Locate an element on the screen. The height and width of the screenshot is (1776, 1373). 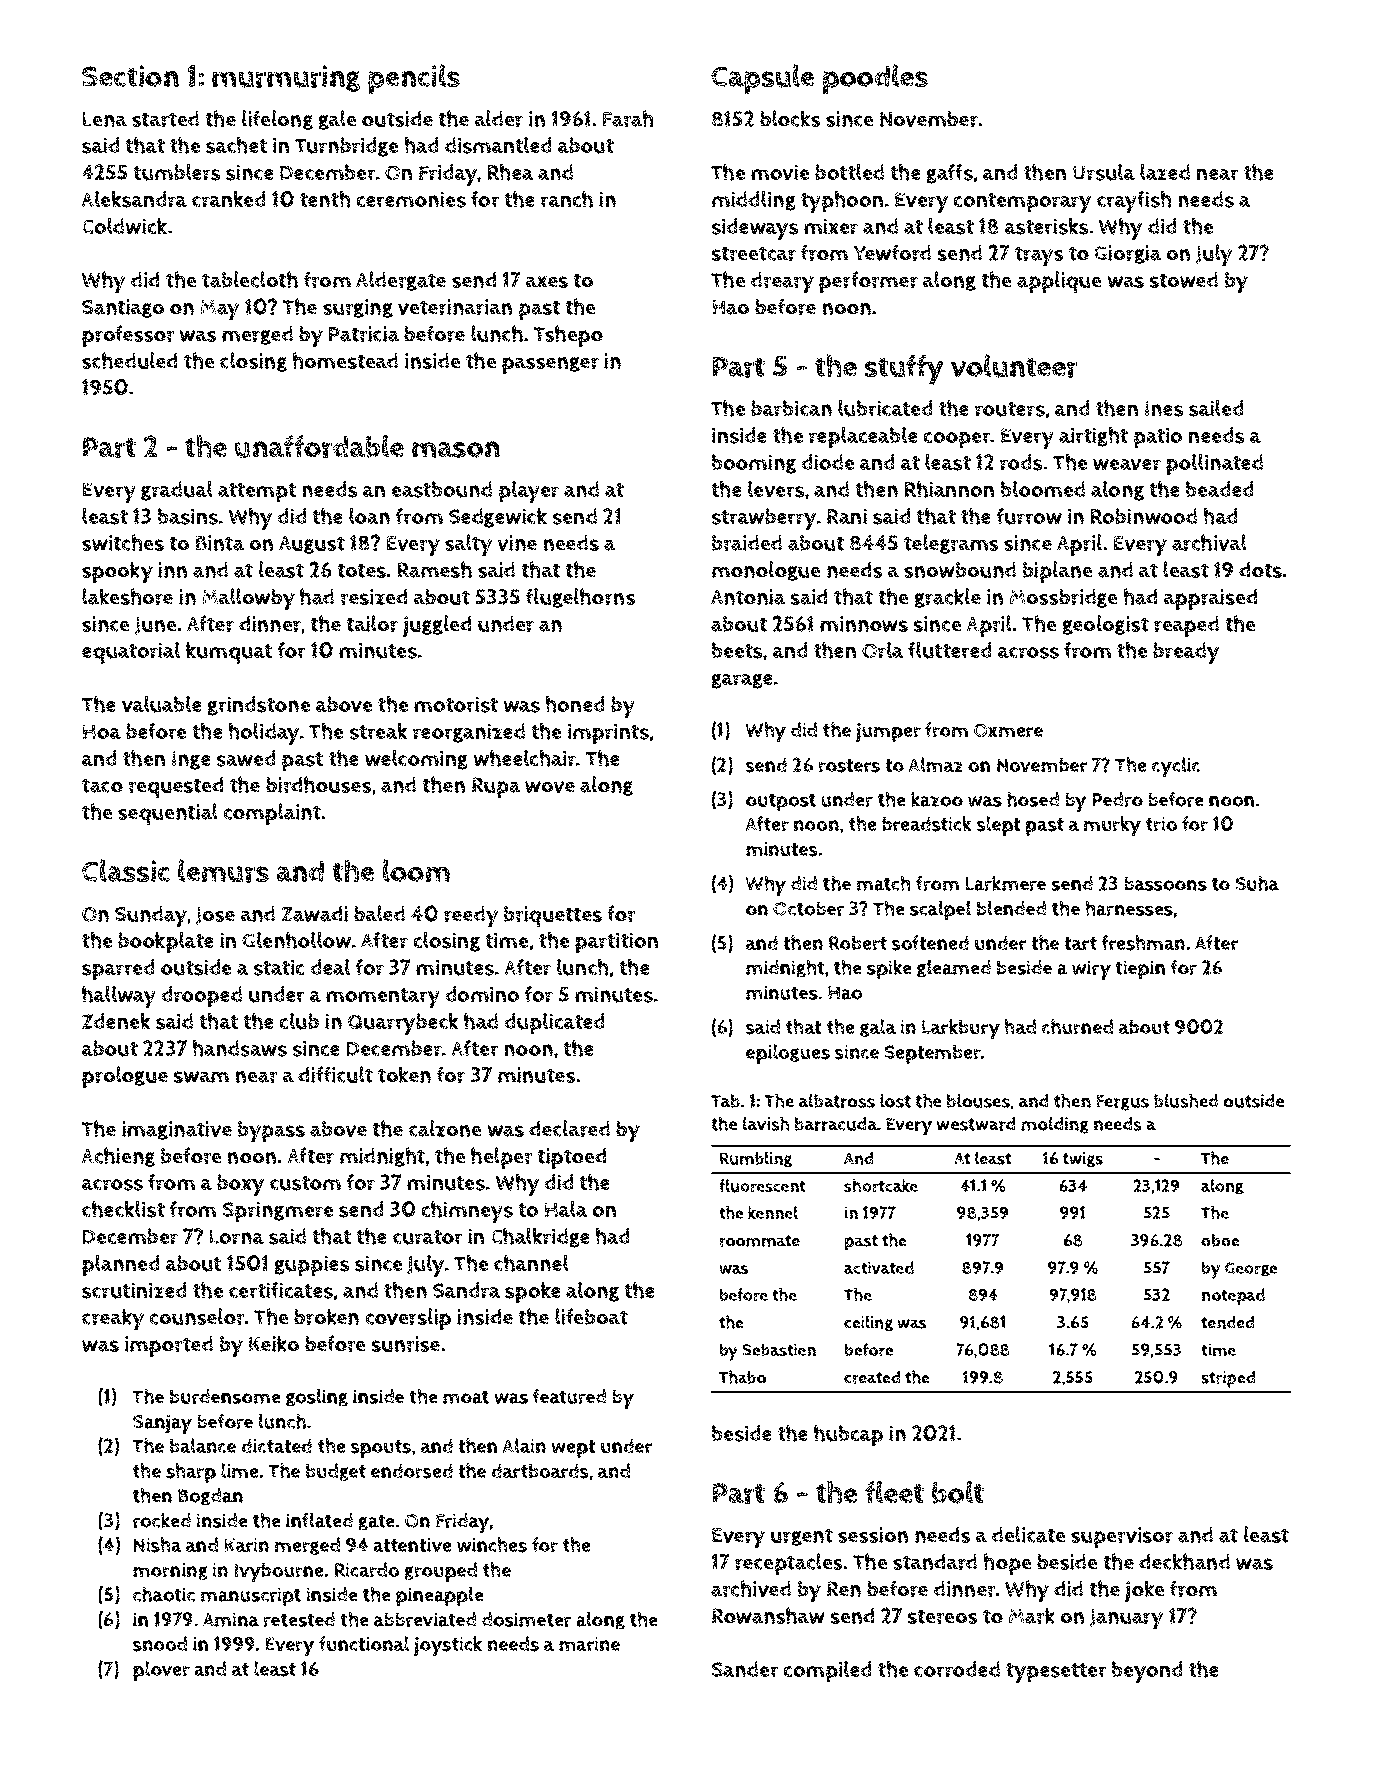
murmuring is located at coordinates (286, 78).
